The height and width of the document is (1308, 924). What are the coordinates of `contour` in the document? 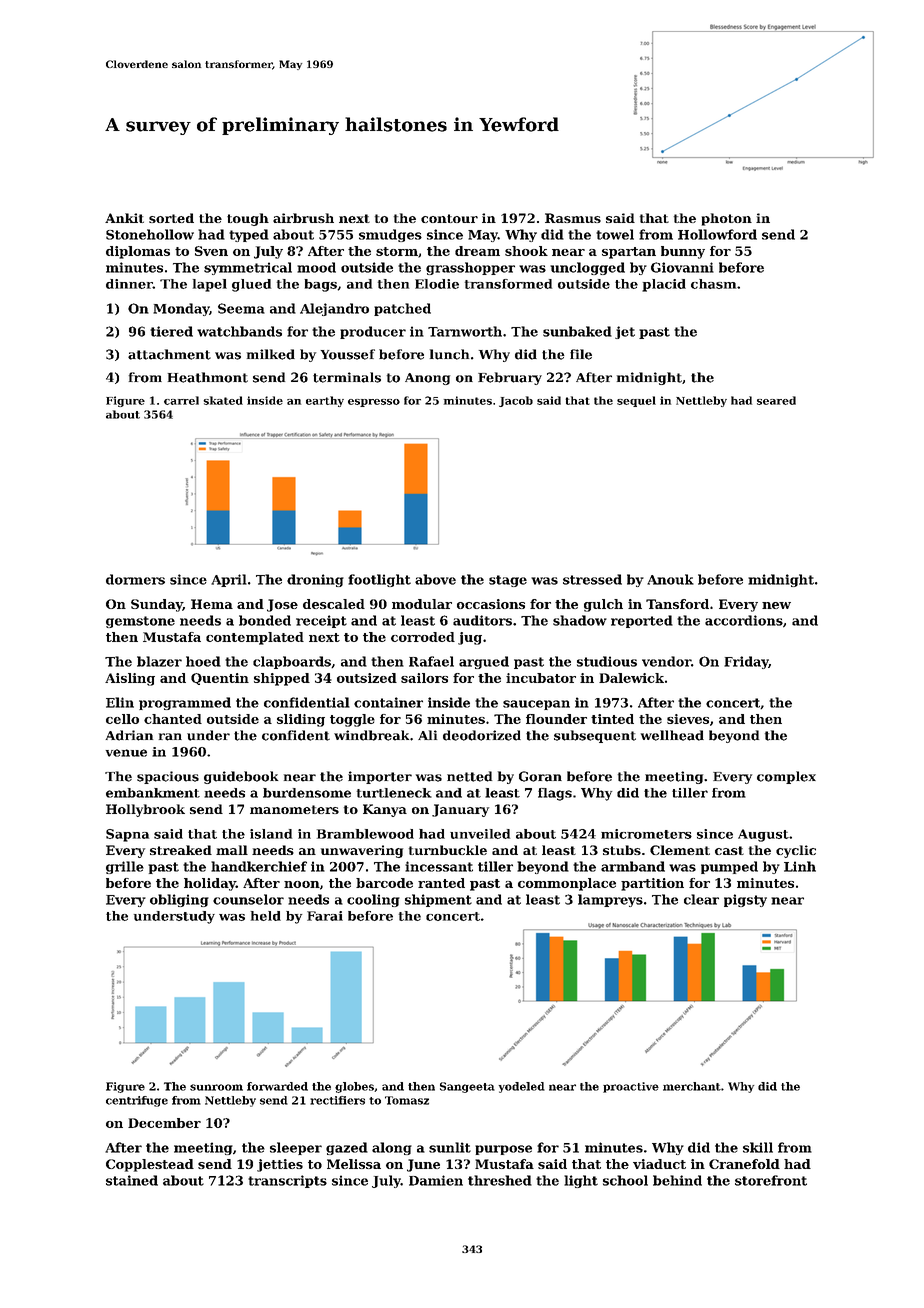 It's located at (449, 218).
